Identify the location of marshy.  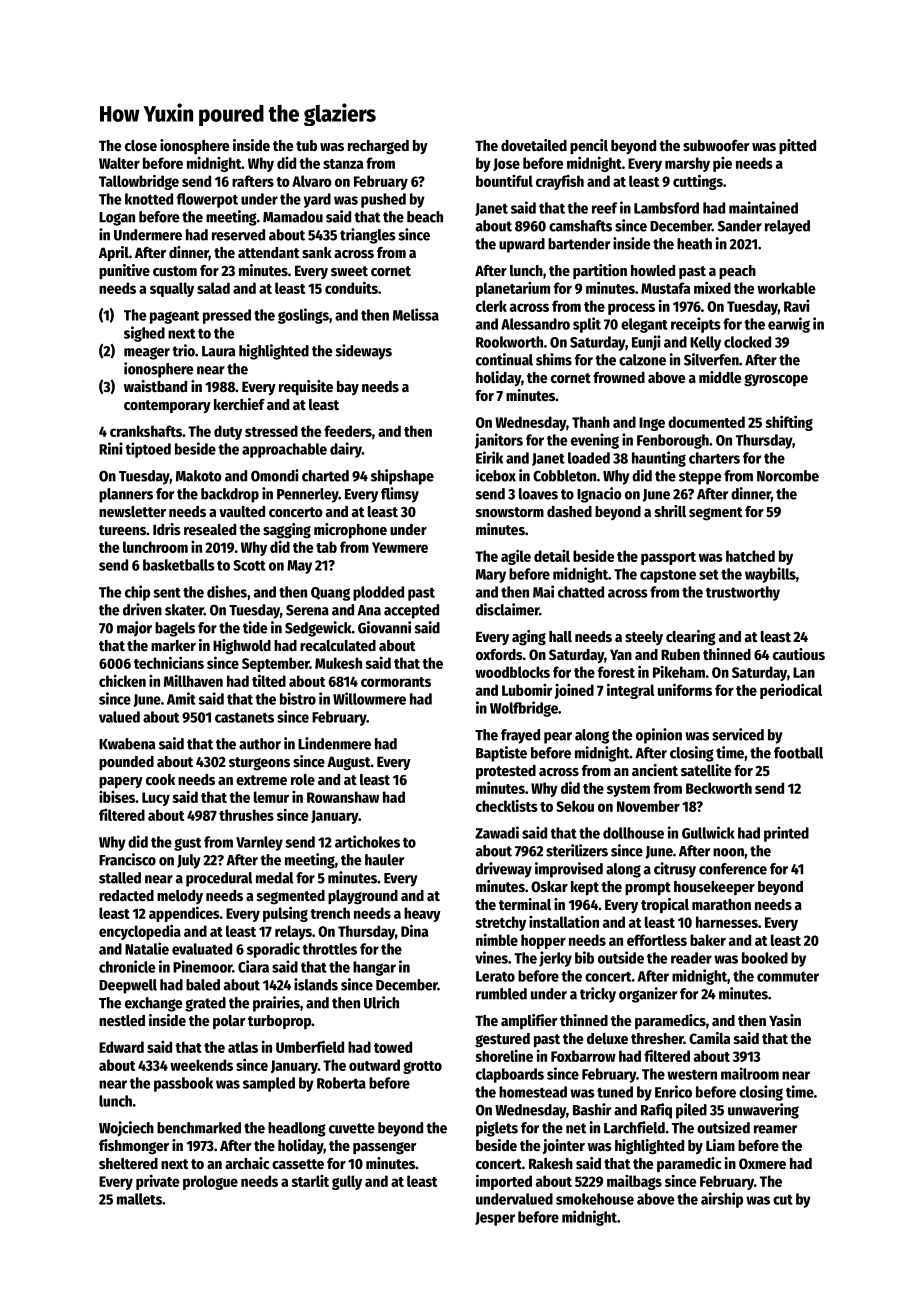
(687, 164).
